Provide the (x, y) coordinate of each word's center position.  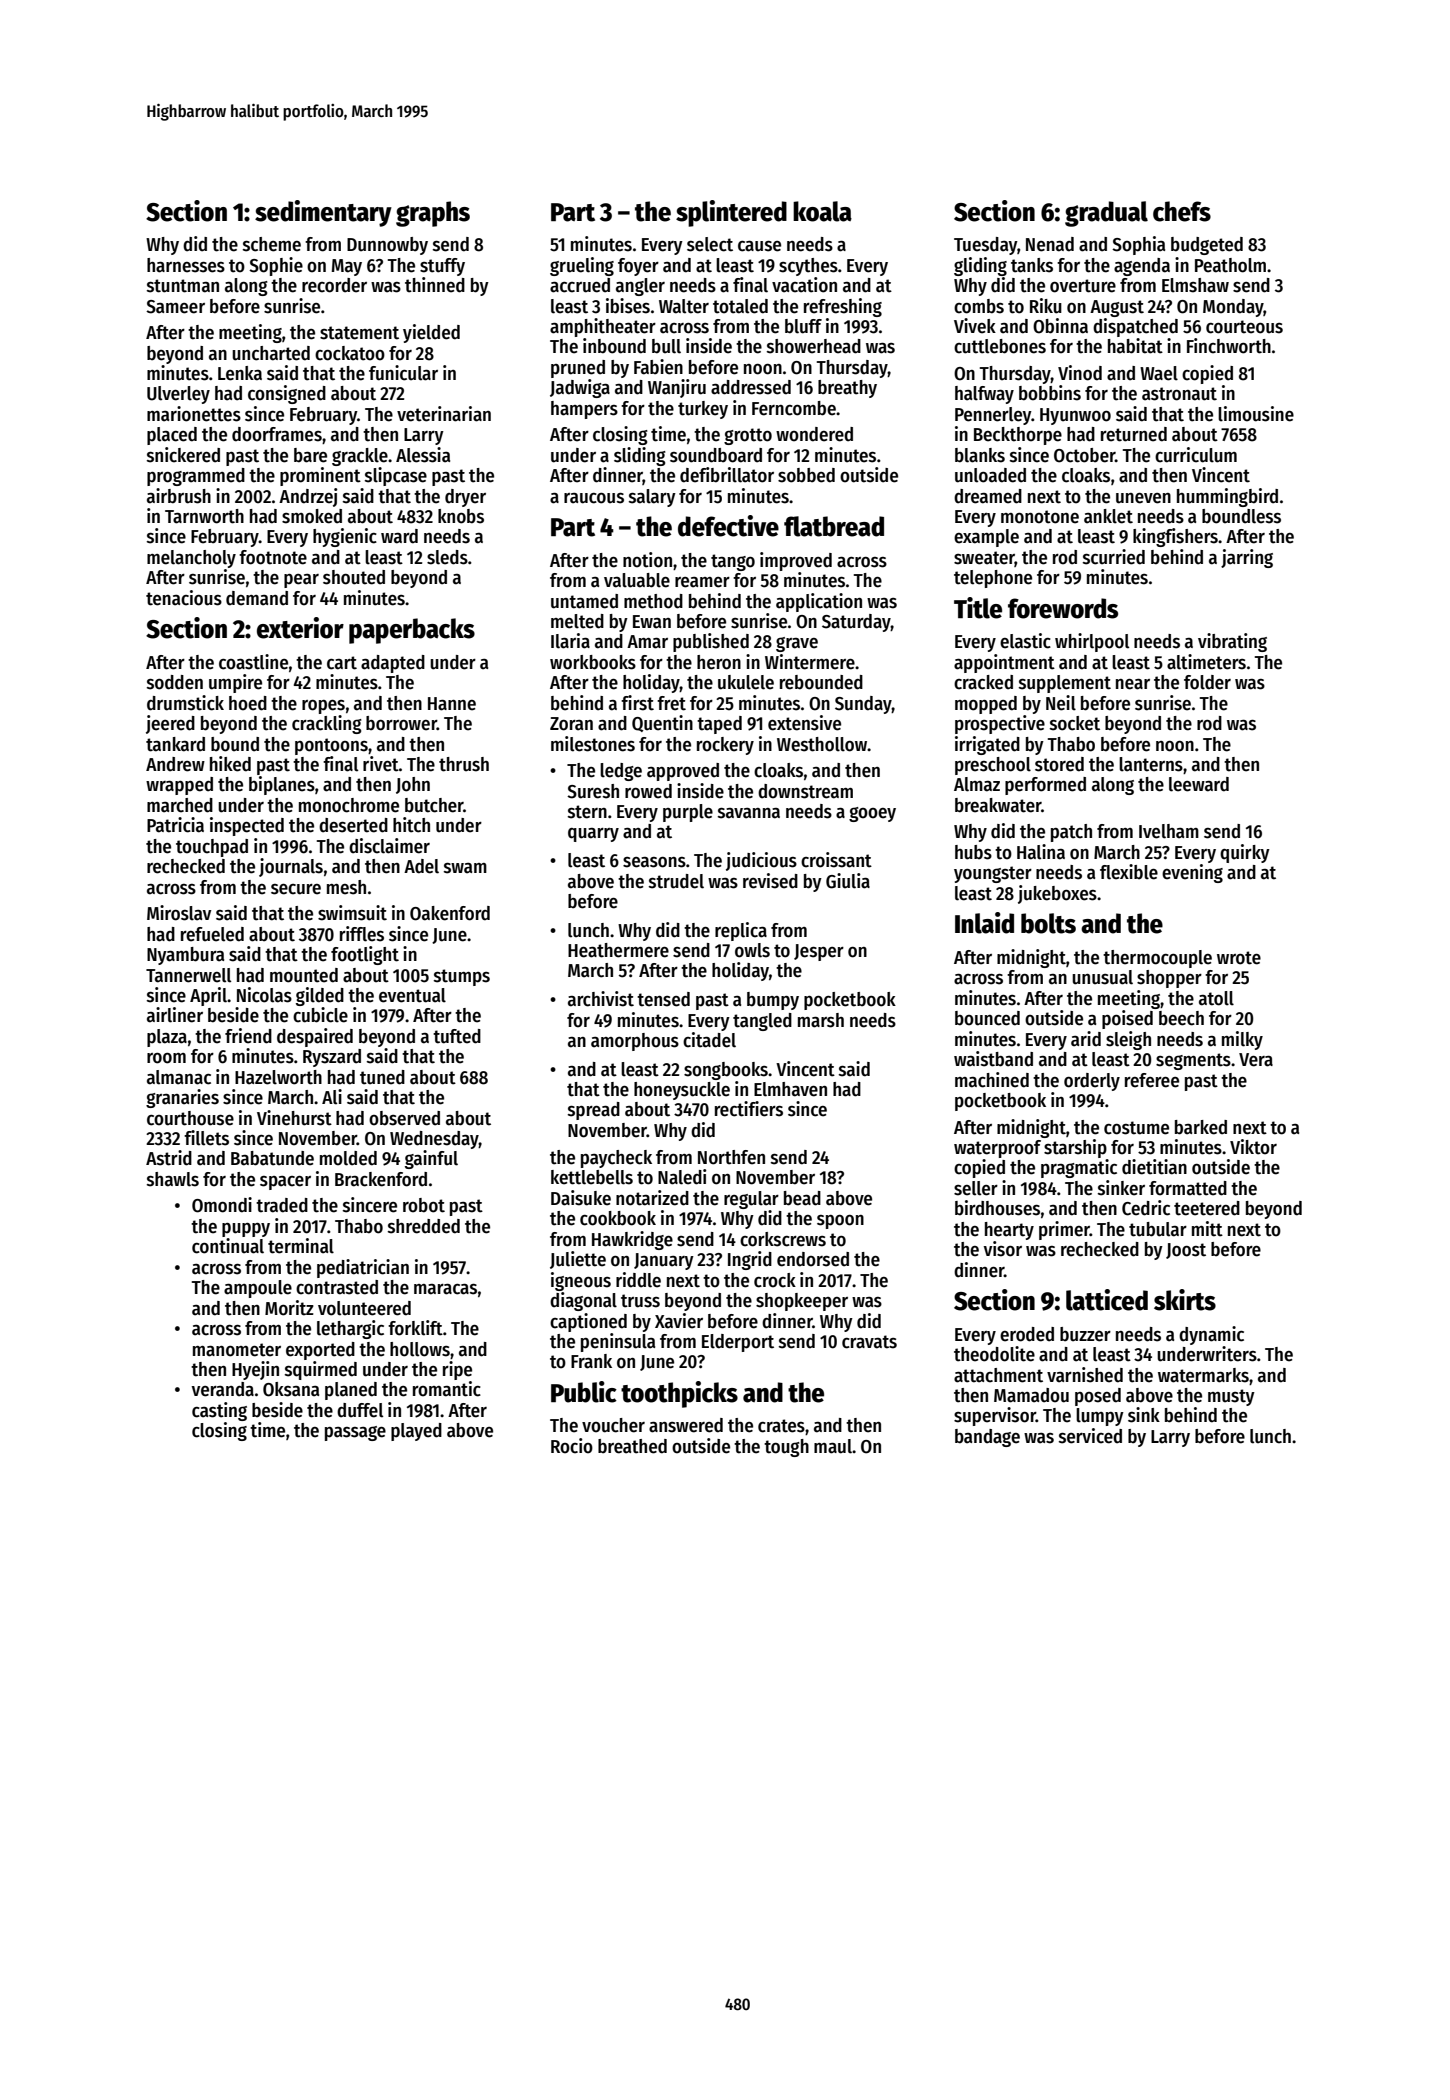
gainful (431, 1159)
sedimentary (323, 213)
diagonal (583, 1301)
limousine (1256, 414)
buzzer (1085, 1334)
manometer (237, 1350)
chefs (1182, 211)
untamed (584, 601)
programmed (196, 477)
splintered (731, 213)
